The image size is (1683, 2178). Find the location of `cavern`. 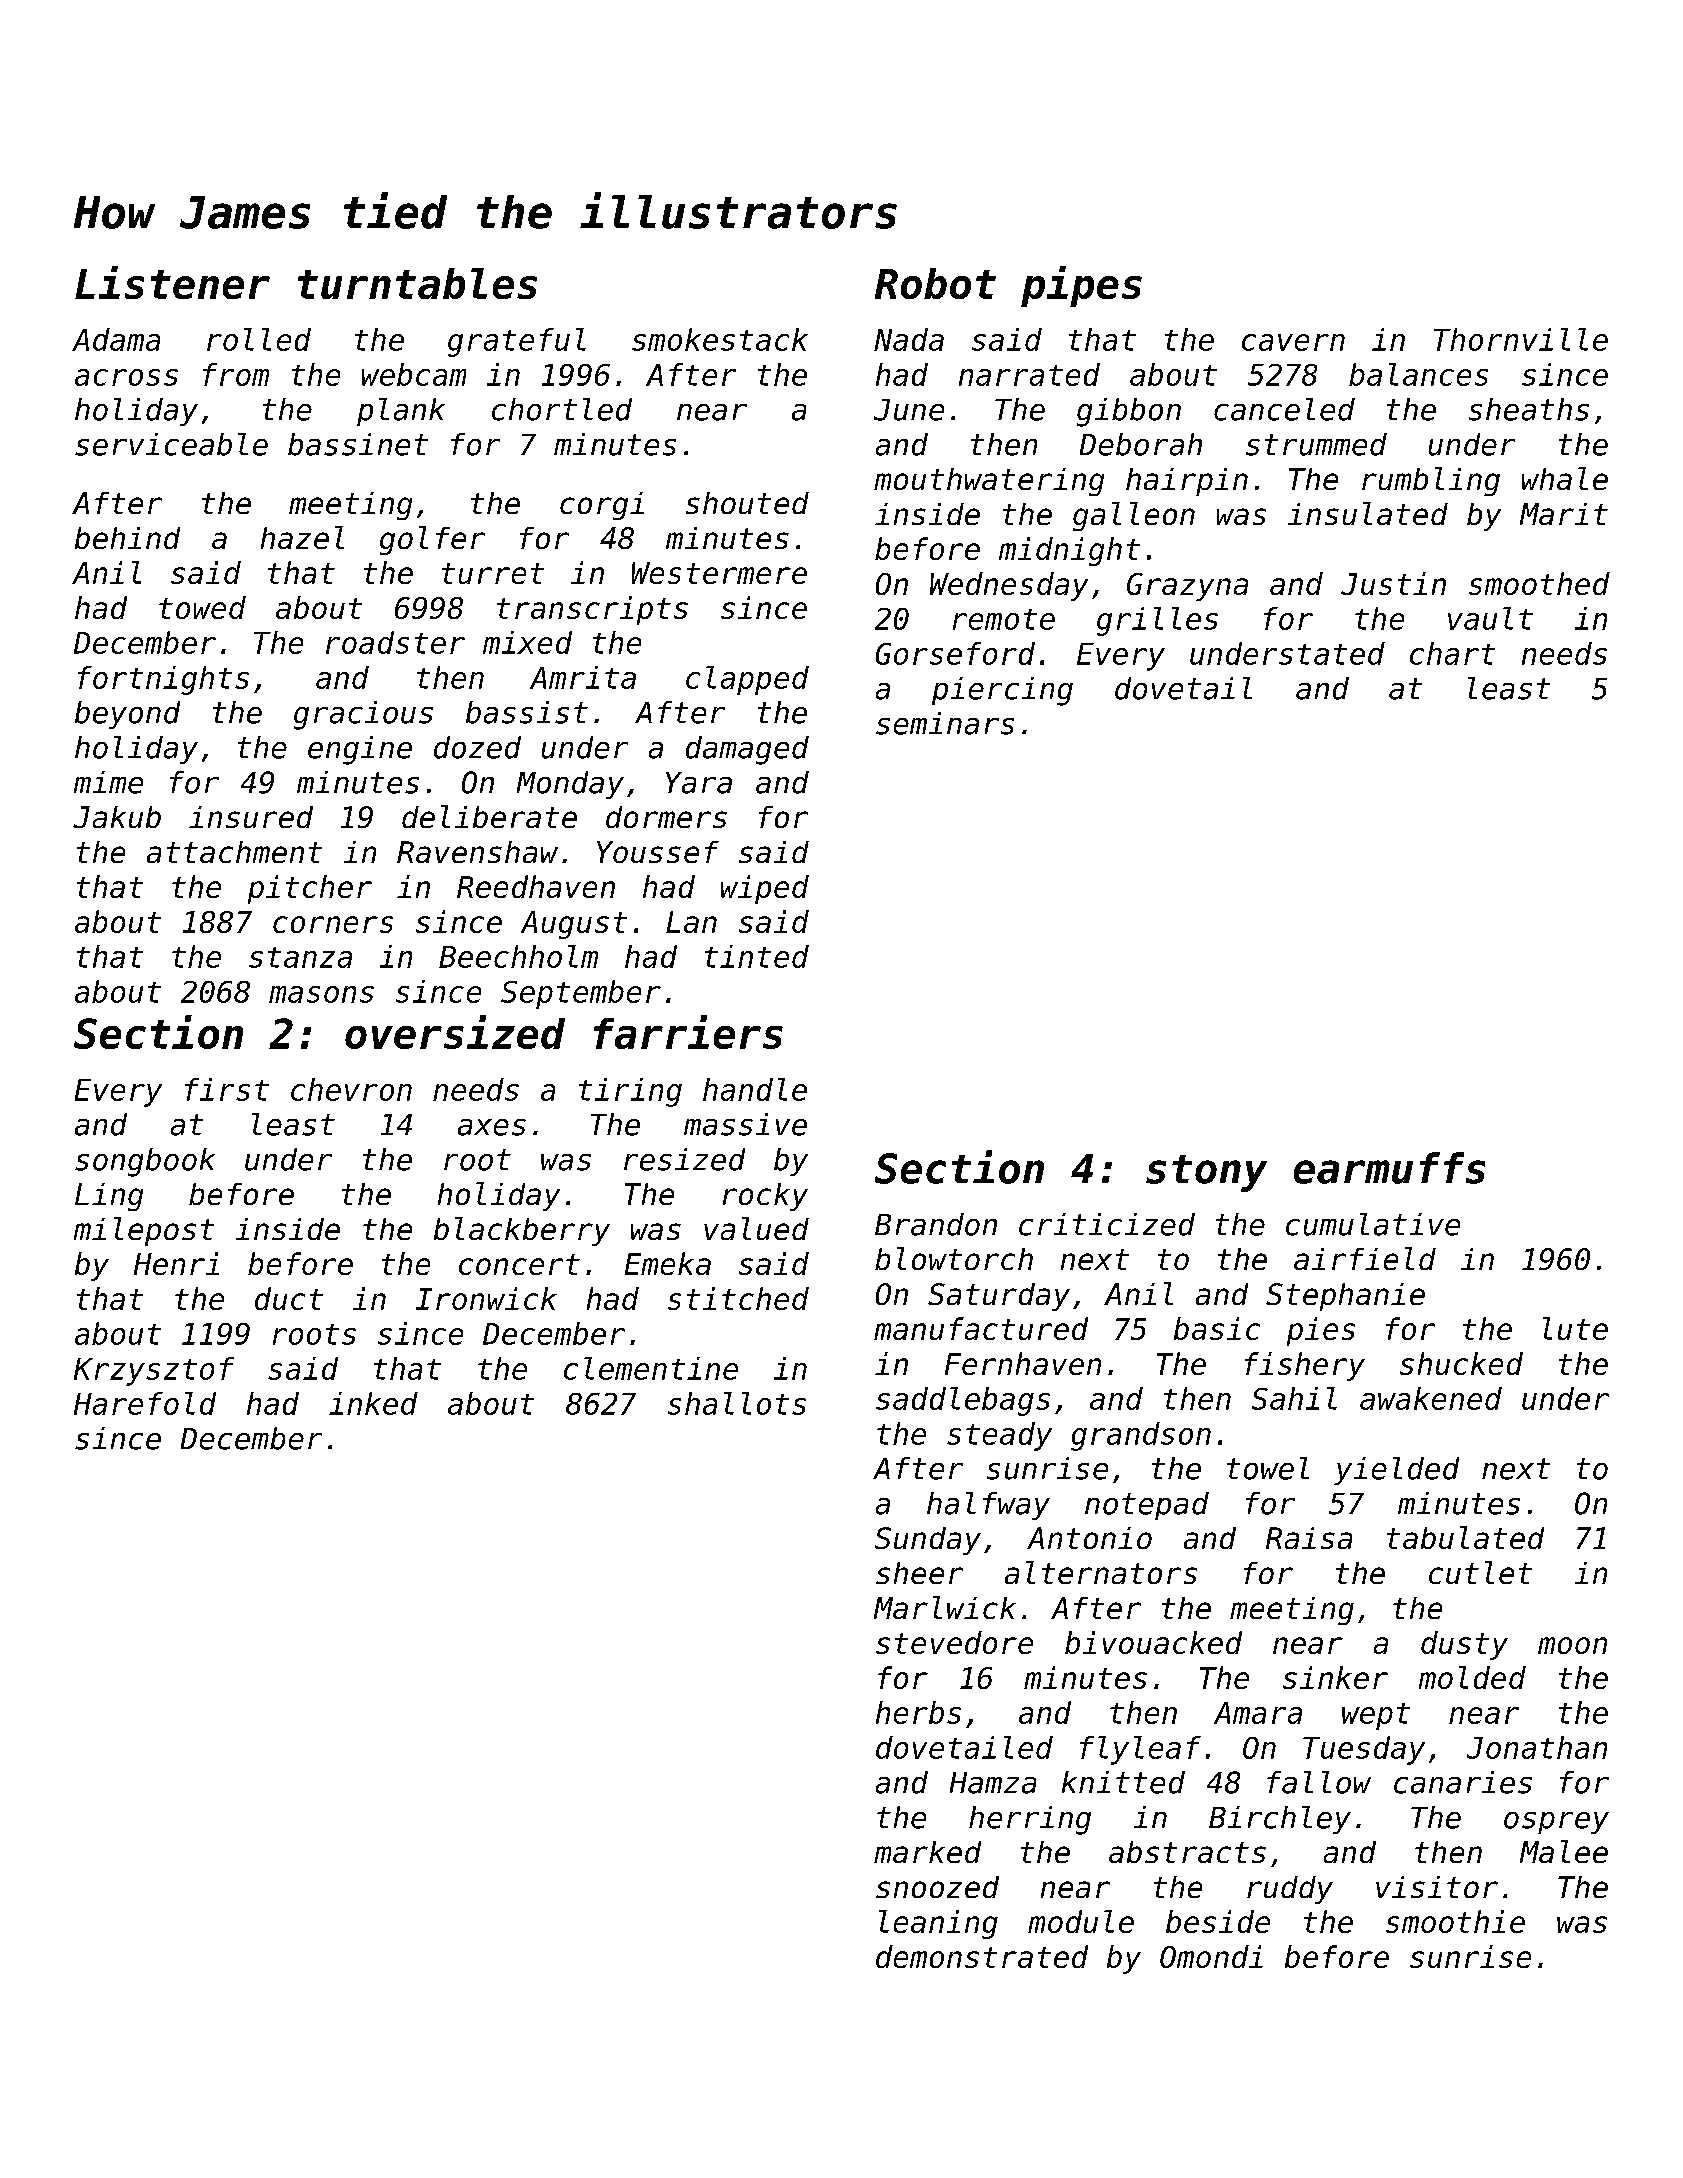

cavern is located at coordinates (1293, 342).
